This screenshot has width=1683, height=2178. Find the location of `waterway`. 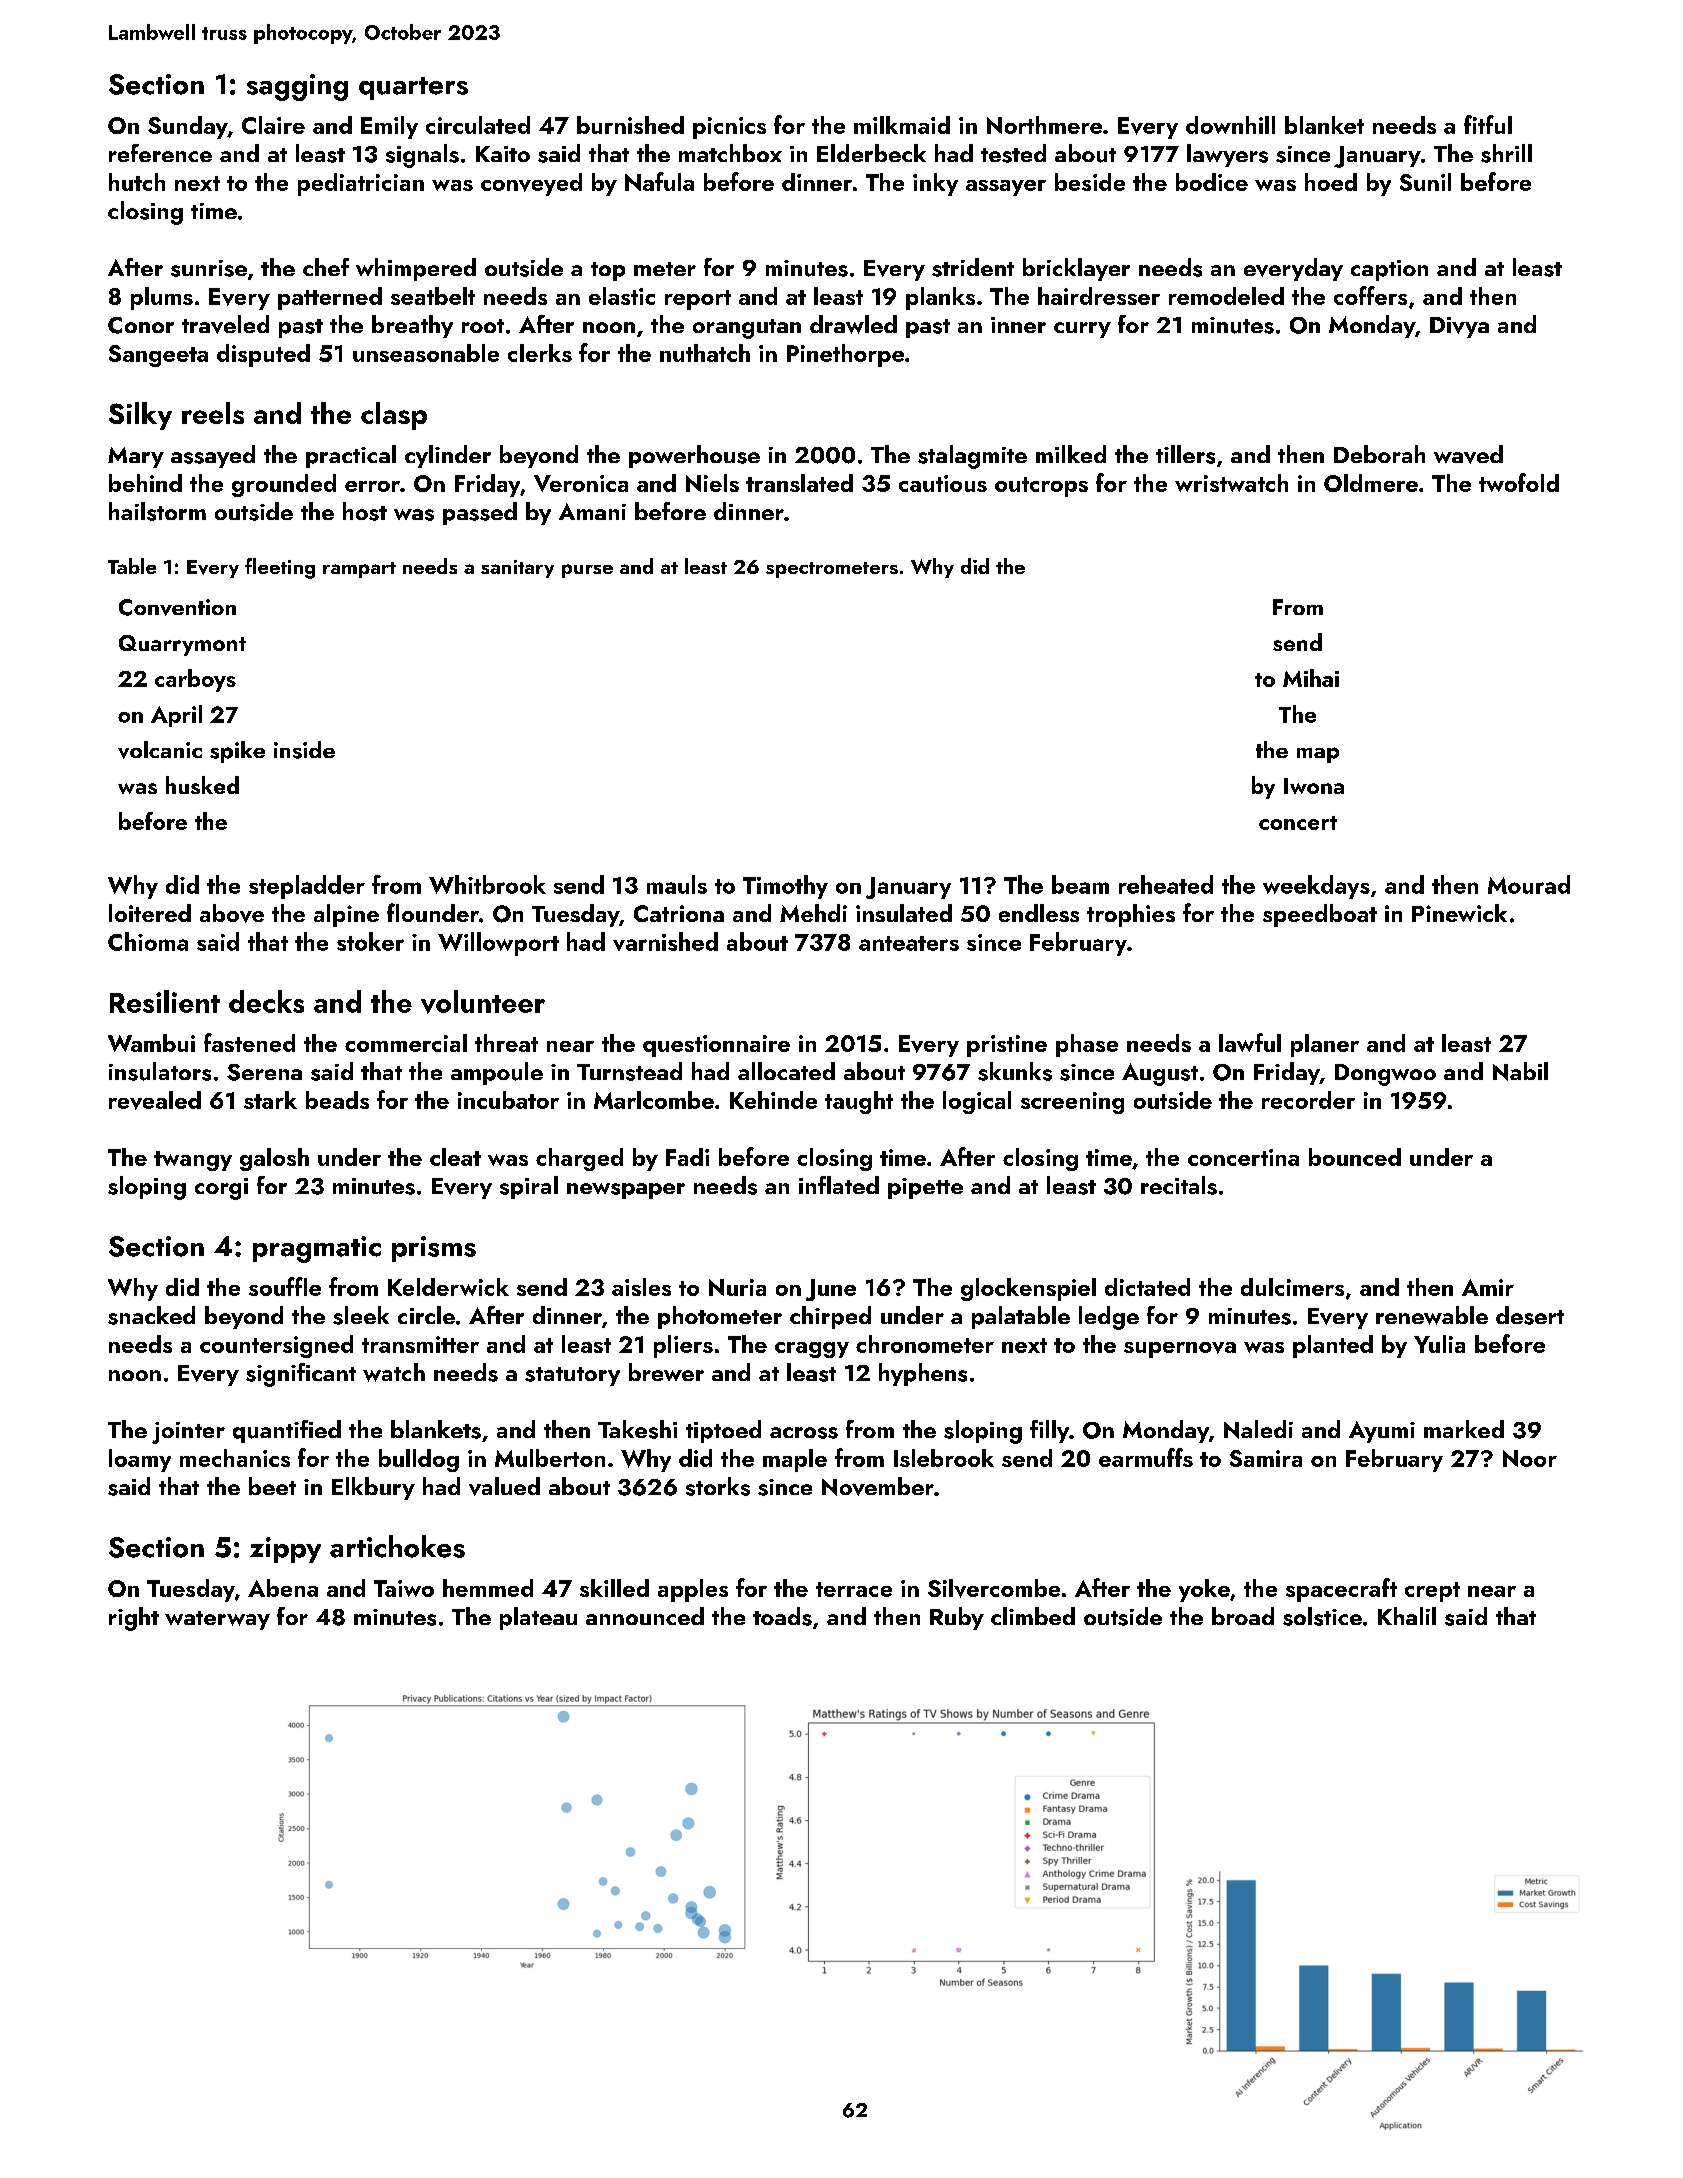

waterway is located at coordinates (217, 1620).
